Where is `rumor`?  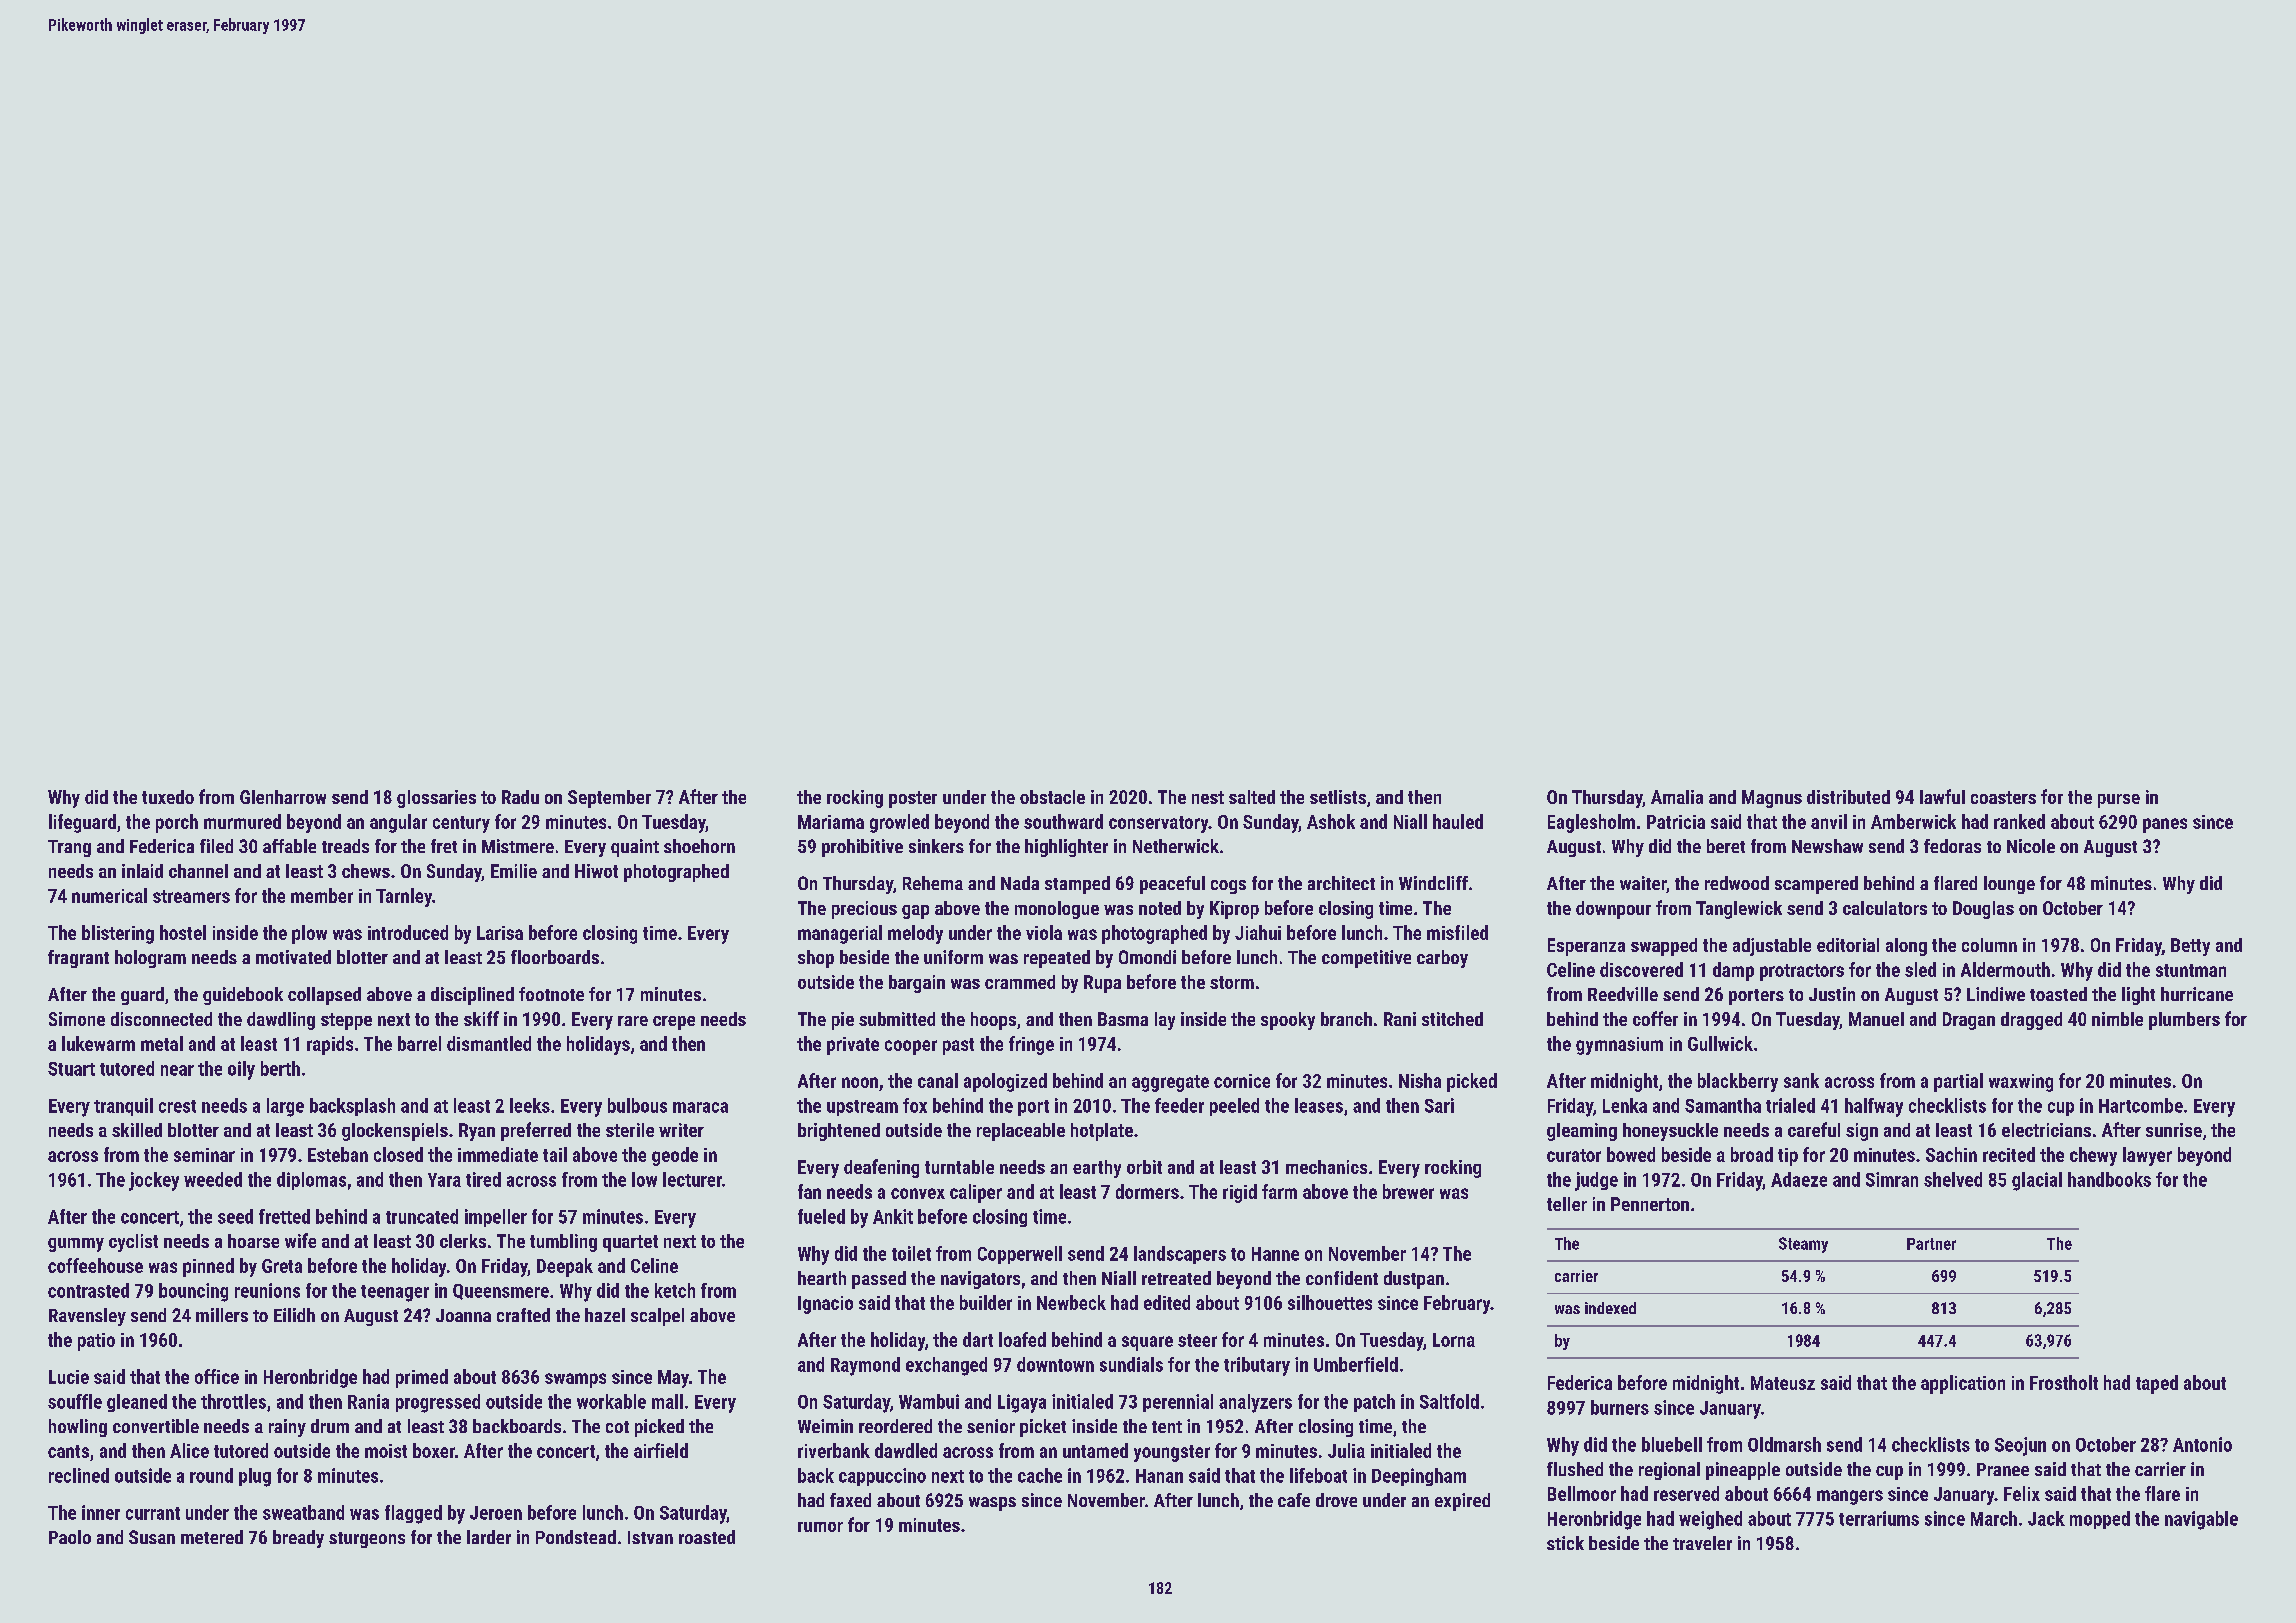
rumor is located at coordinates (820, 1527).
